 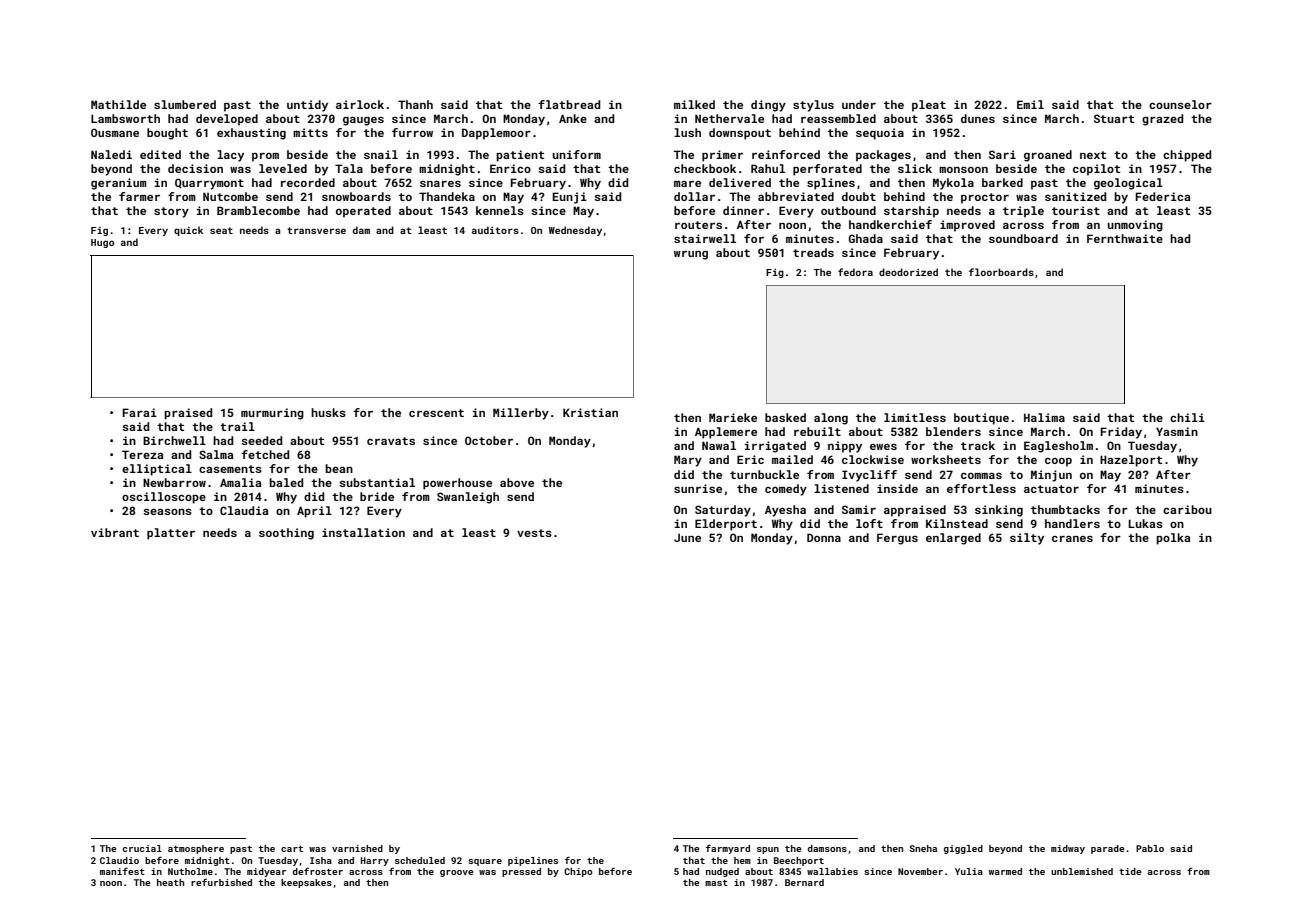 What do you see at coordinates (953, 184) in the screenshot?
I see `Mykola` at bounding box center [953, 184].
